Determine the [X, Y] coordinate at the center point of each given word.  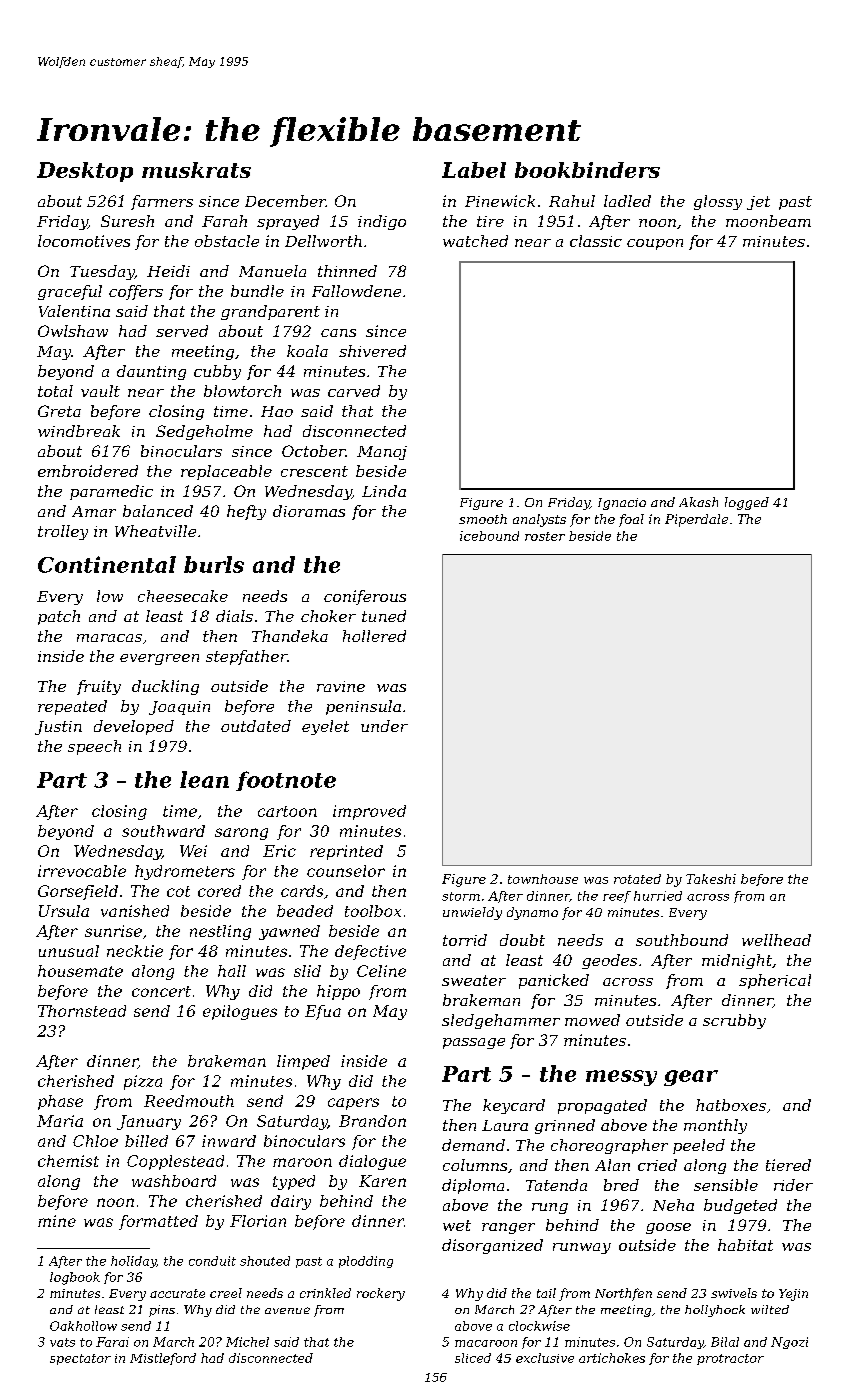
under [384, 726]
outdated [256, 726]
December [285, 201]
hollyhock [715, 1311]
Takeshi [711, 879]
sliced [473, 1358]
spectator [80, 1359]
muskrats [196, 170]
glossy [718, 202]
